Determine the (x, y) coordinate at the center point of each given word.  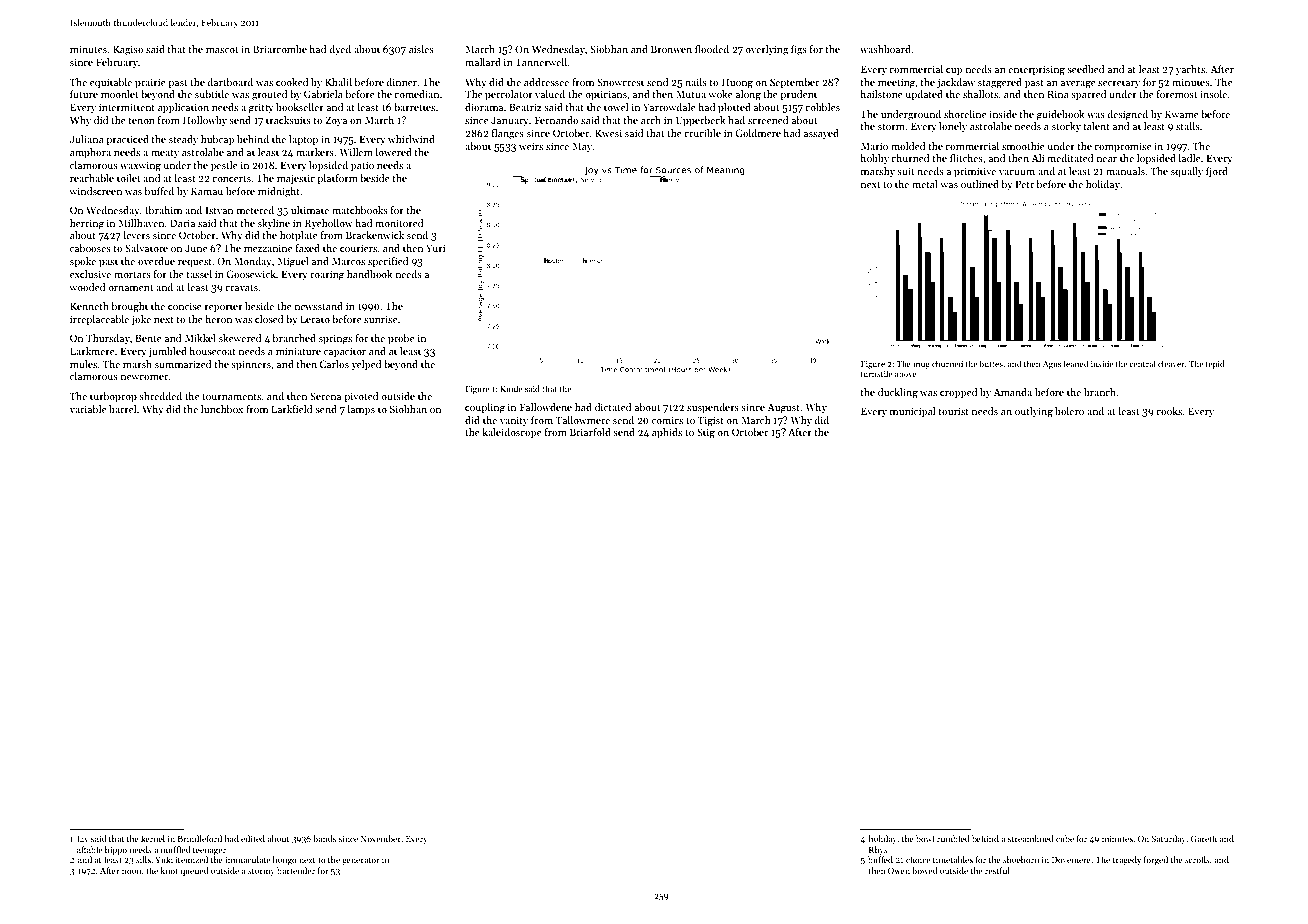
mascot (222, 50)
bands (324, 838)
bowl (925, 838)
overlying (767, 50)
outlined (980, 184)
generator (361, 861)
